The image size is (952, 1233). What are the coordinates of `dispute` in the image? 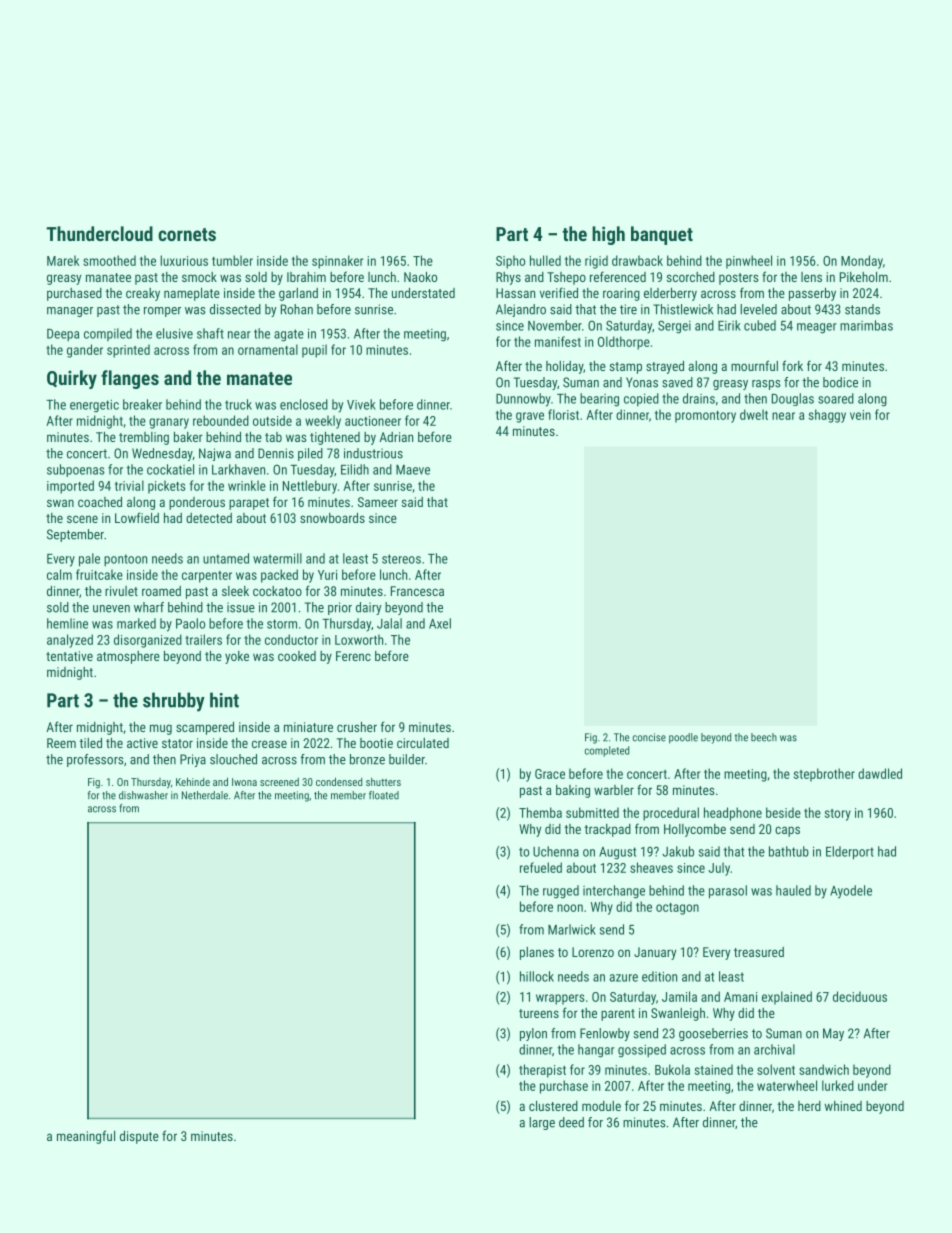 It's located at (139, 1137).
